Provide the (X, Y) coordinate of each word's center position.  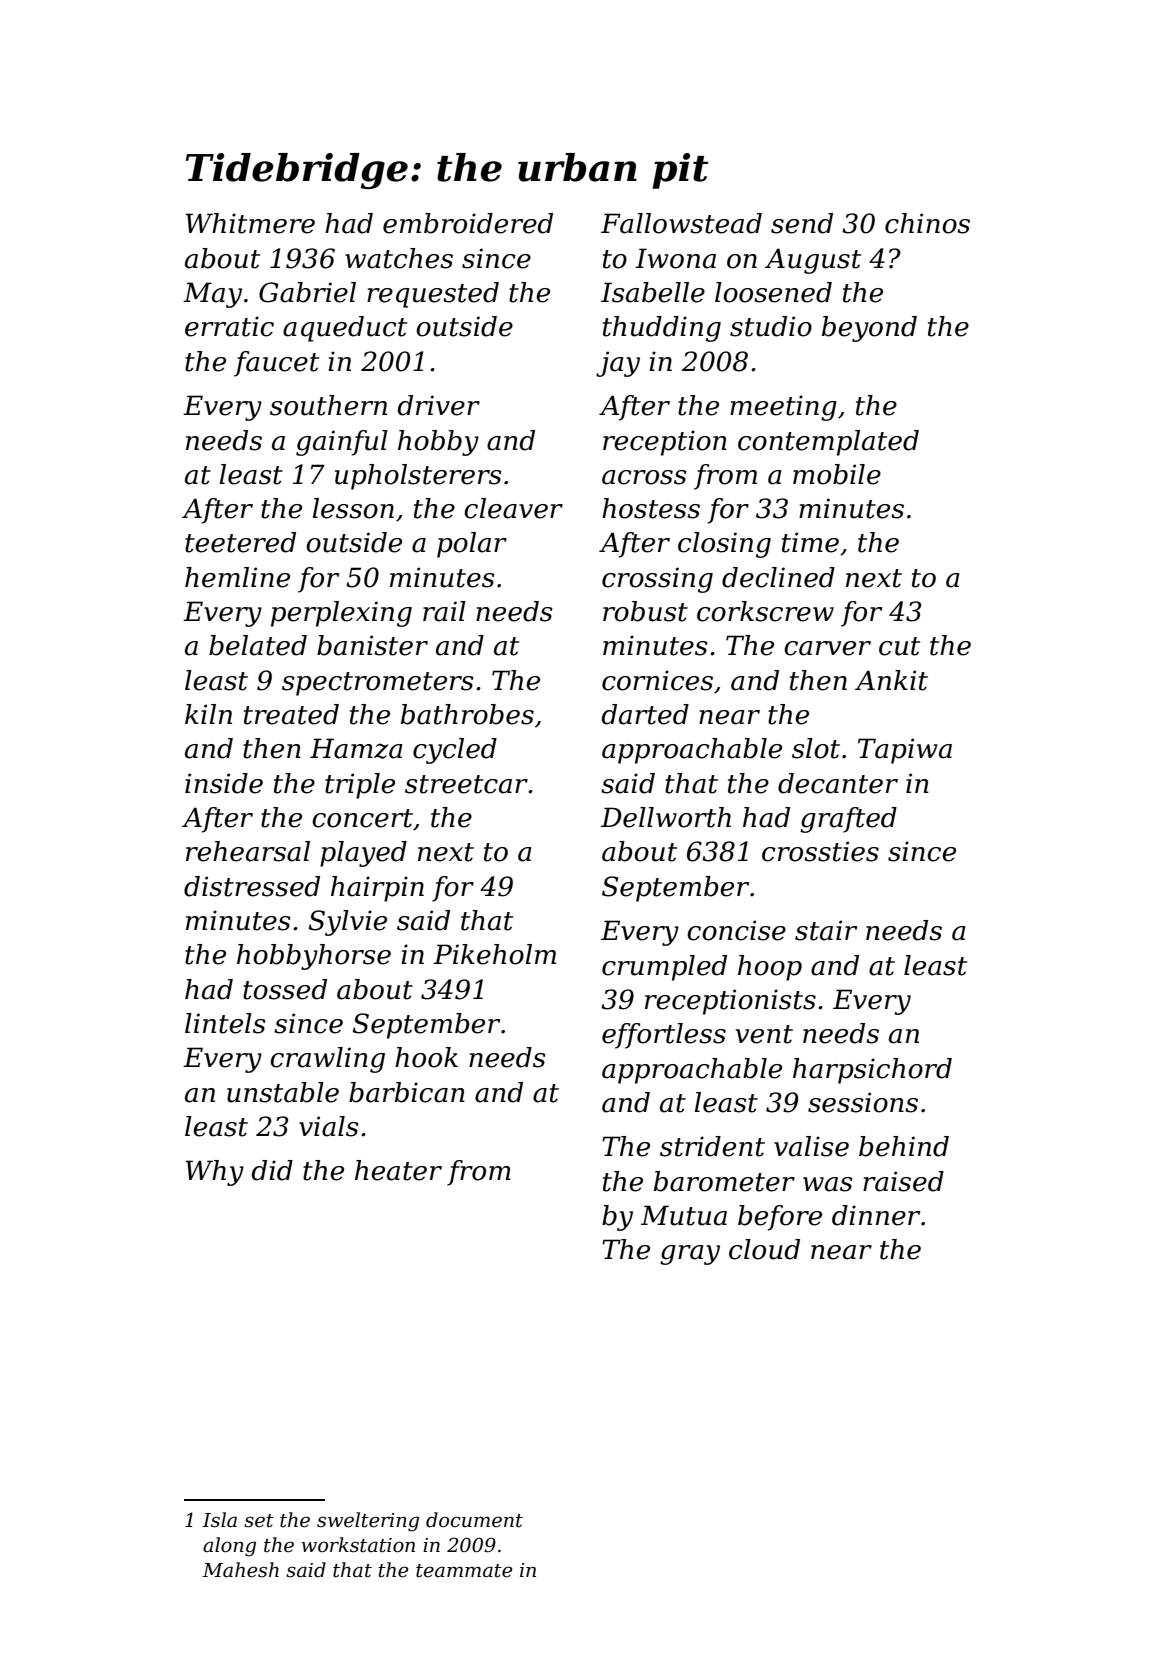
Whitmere (250, 223)
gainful (342, 443)
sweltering (368, 1522)
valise (811, 1146)
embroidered (468, 223)
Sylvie (348, 923)
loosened (773, 292)
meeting (783, 408)
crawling (327, 1060)
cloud (764, 1249)
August (813, 261)
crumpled (664, 968)
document (474, 1520)
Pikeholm (494, 954)
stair (826, 930)
